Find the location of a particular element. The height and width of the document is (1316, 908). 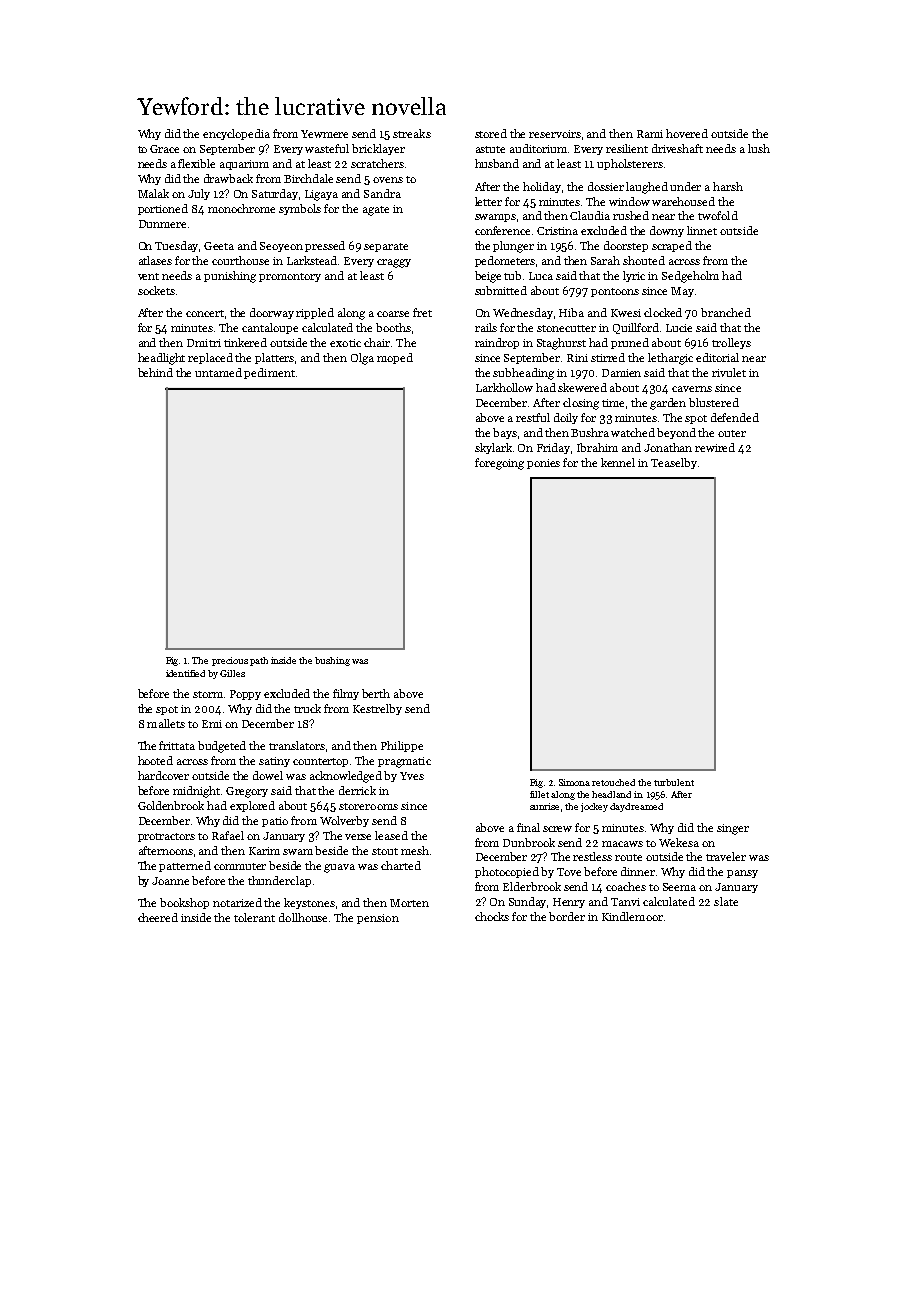

turbulent is located at coordinates (674, 782).
